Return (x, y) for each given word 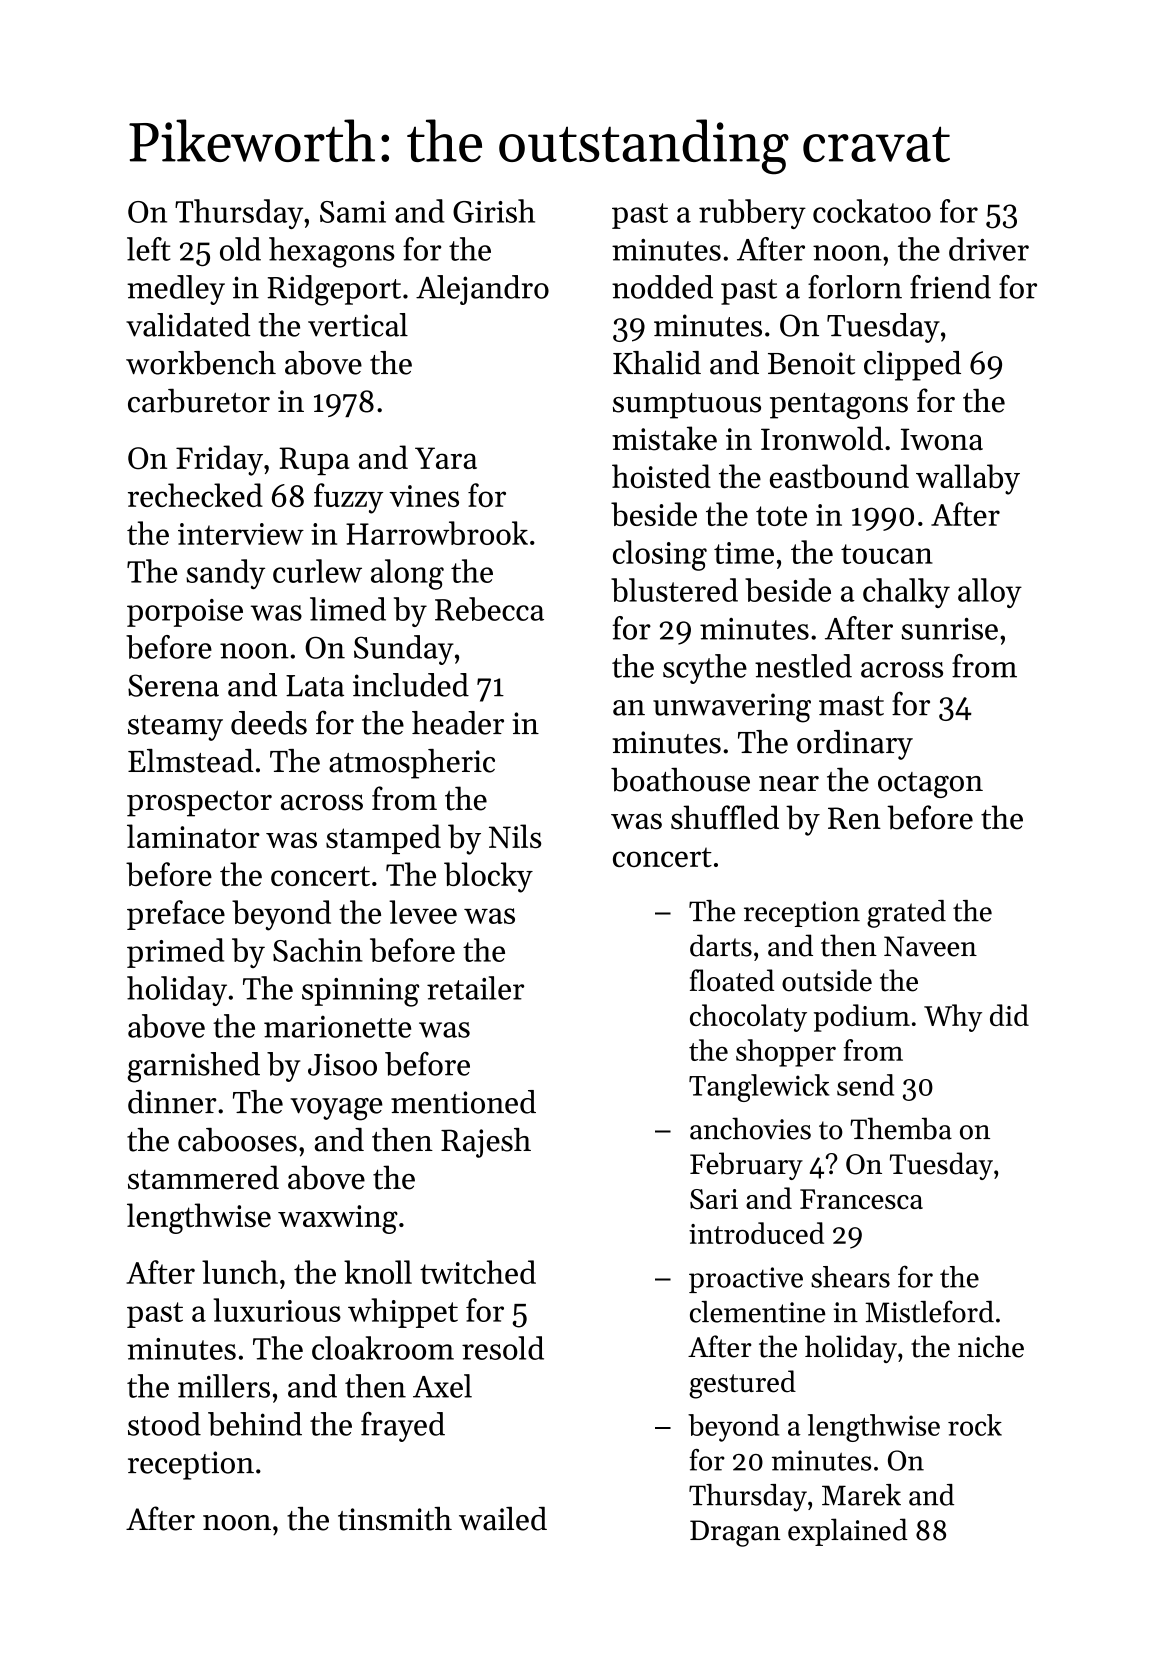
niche (991, 1346)
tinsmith (395, 1519)
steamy (175, 728)
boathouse (680, 779)
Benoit (811, 363)
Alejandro (482, 290)
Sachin (318, 950)
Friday (219, 460)
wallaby (968, 479)
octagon (930, 785)
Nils (515, 836)
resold (503, 1348)
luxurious (277, 1310)
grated (906, 914)
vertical (358, 325)
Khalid (657, 363)
